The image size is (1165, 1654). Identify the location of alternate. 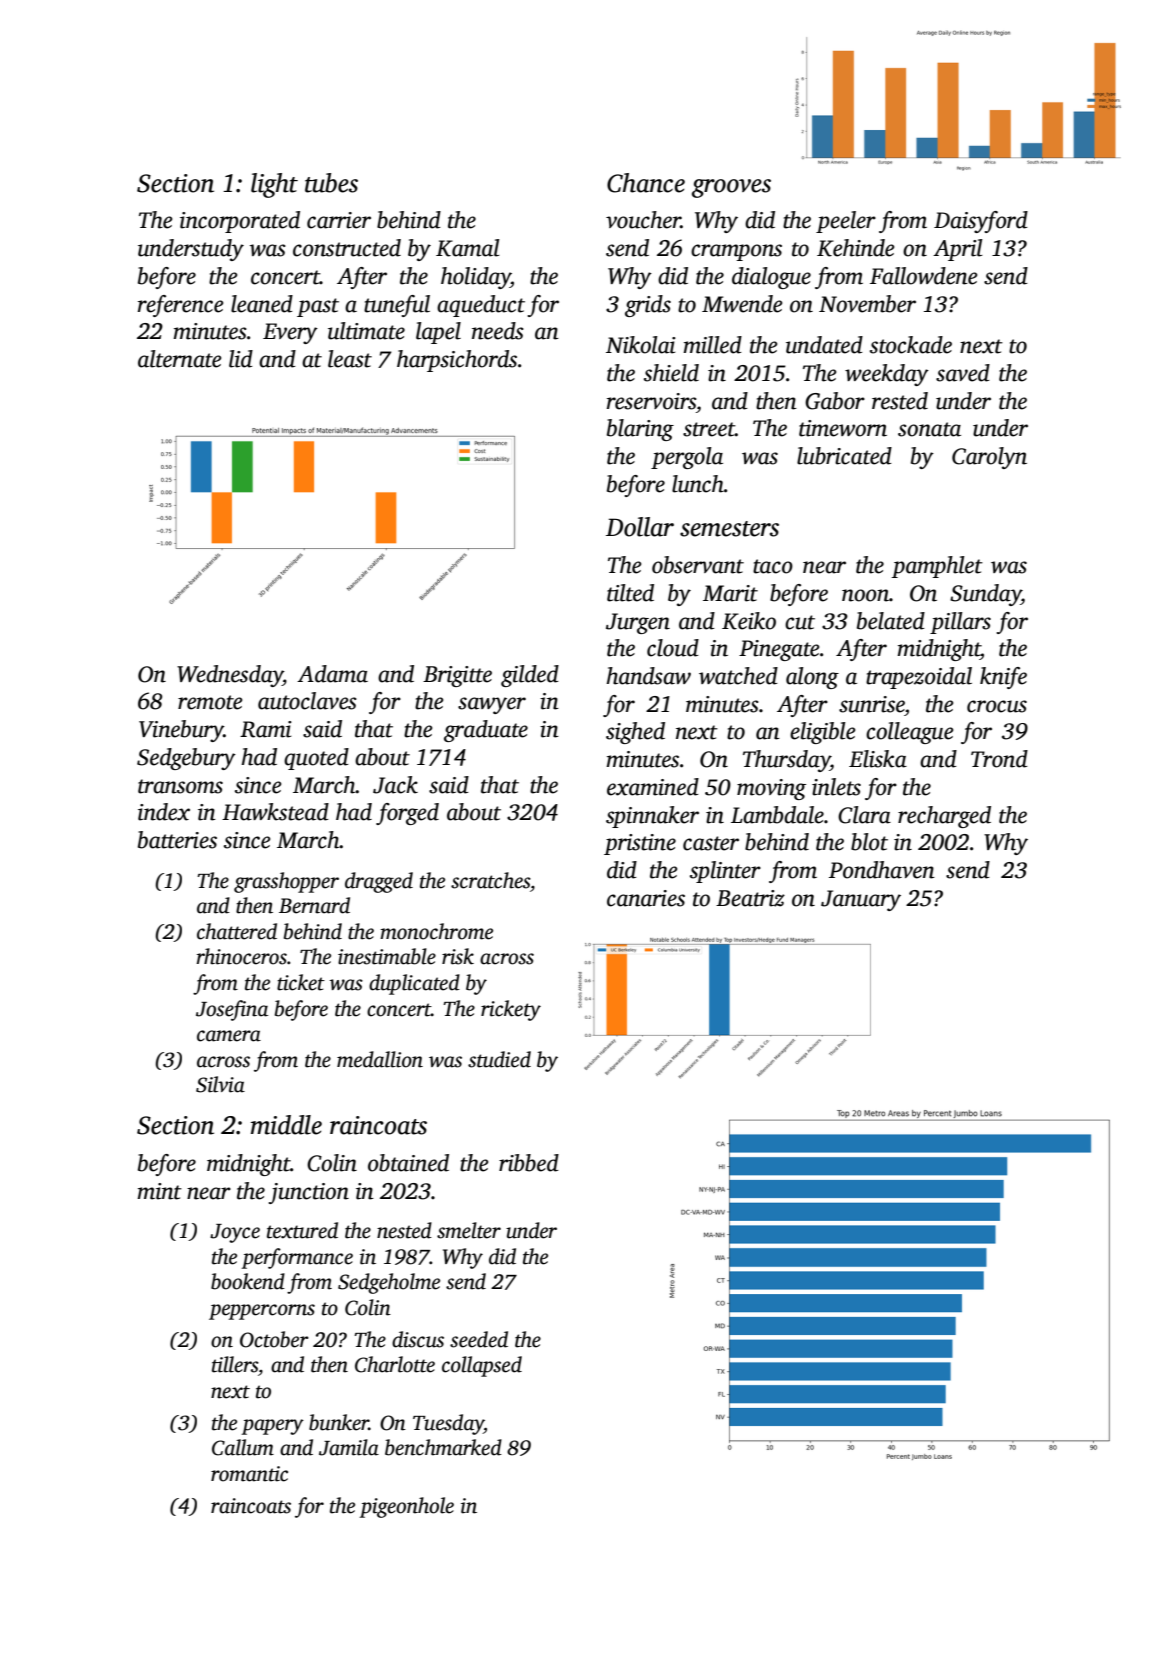
(179, 359).
